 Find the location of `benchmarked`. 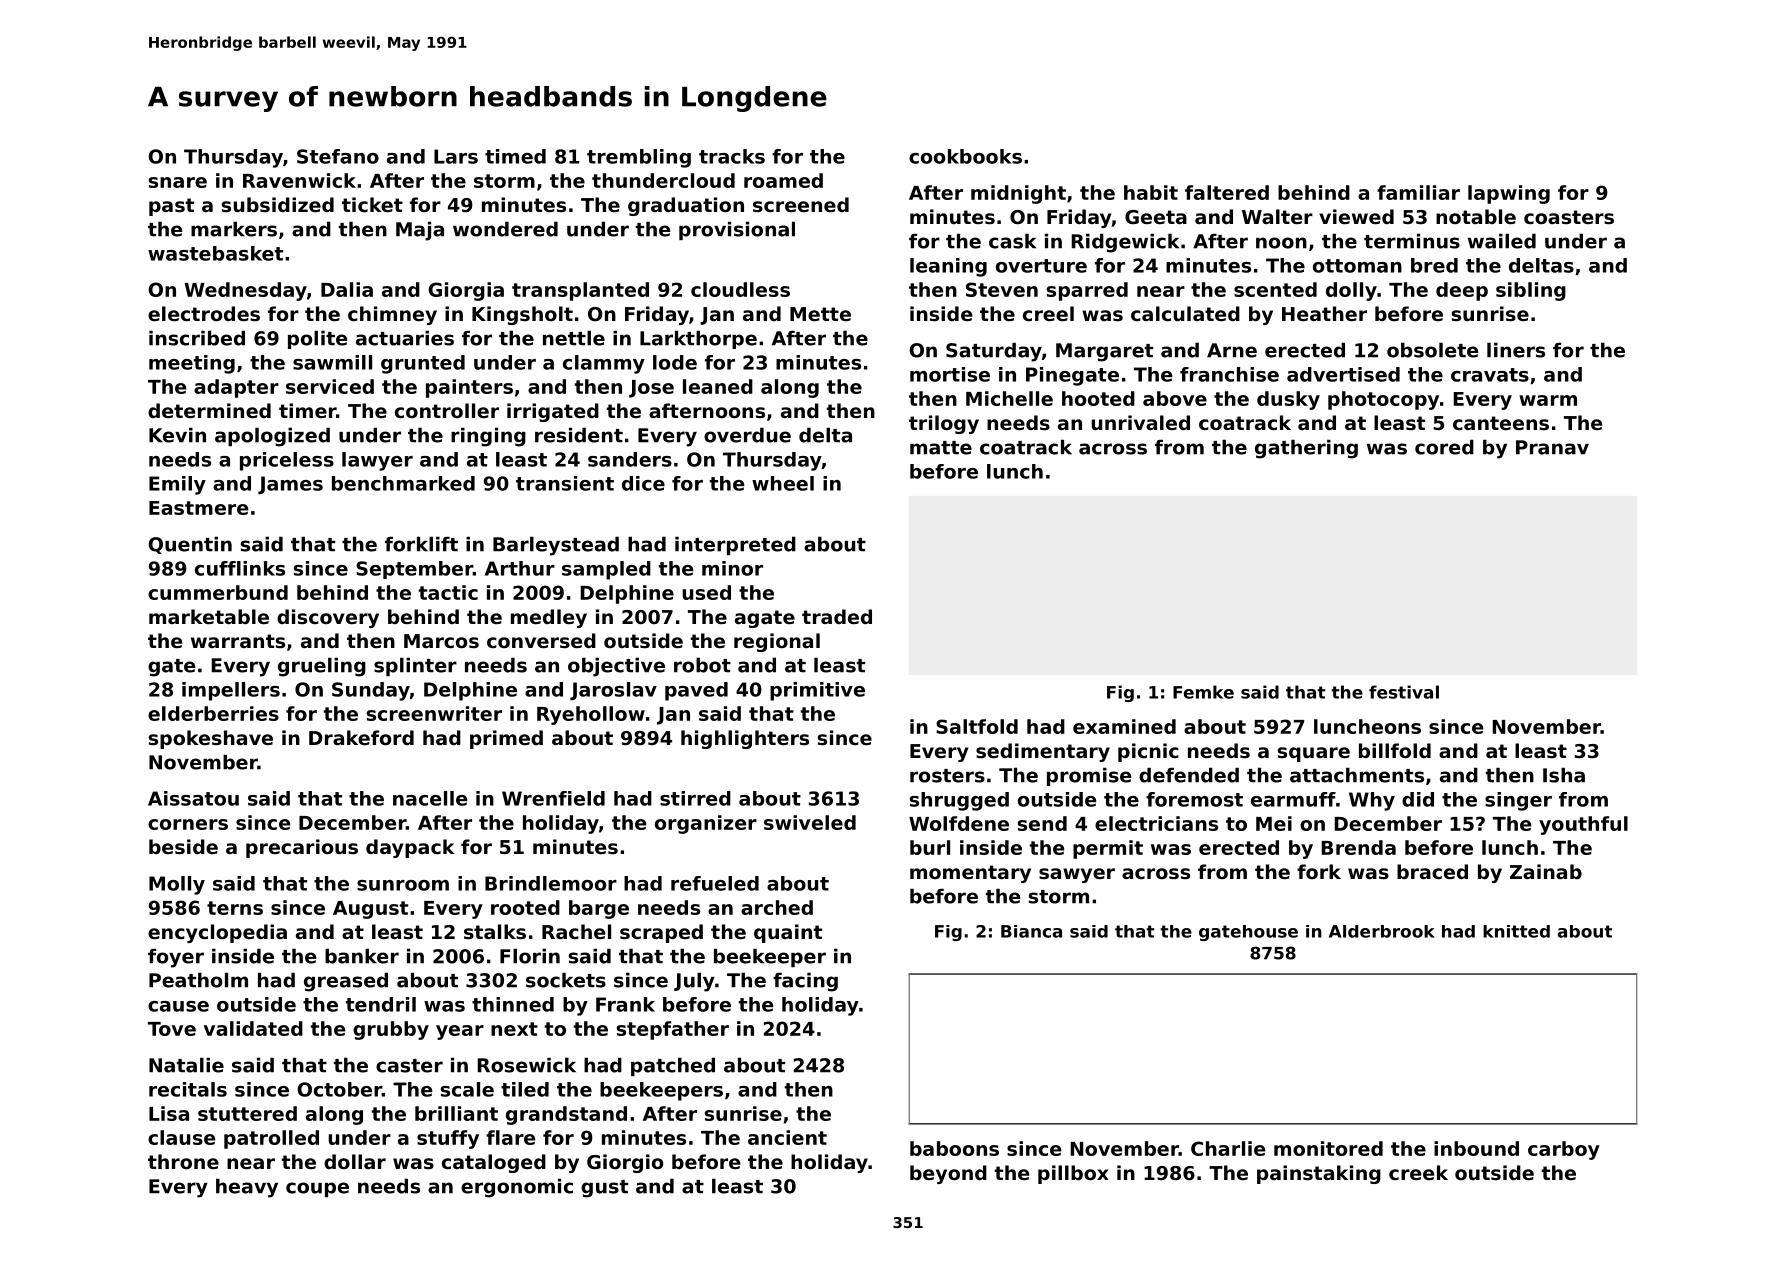

benchmarked is located at coordinates (403, 483).
